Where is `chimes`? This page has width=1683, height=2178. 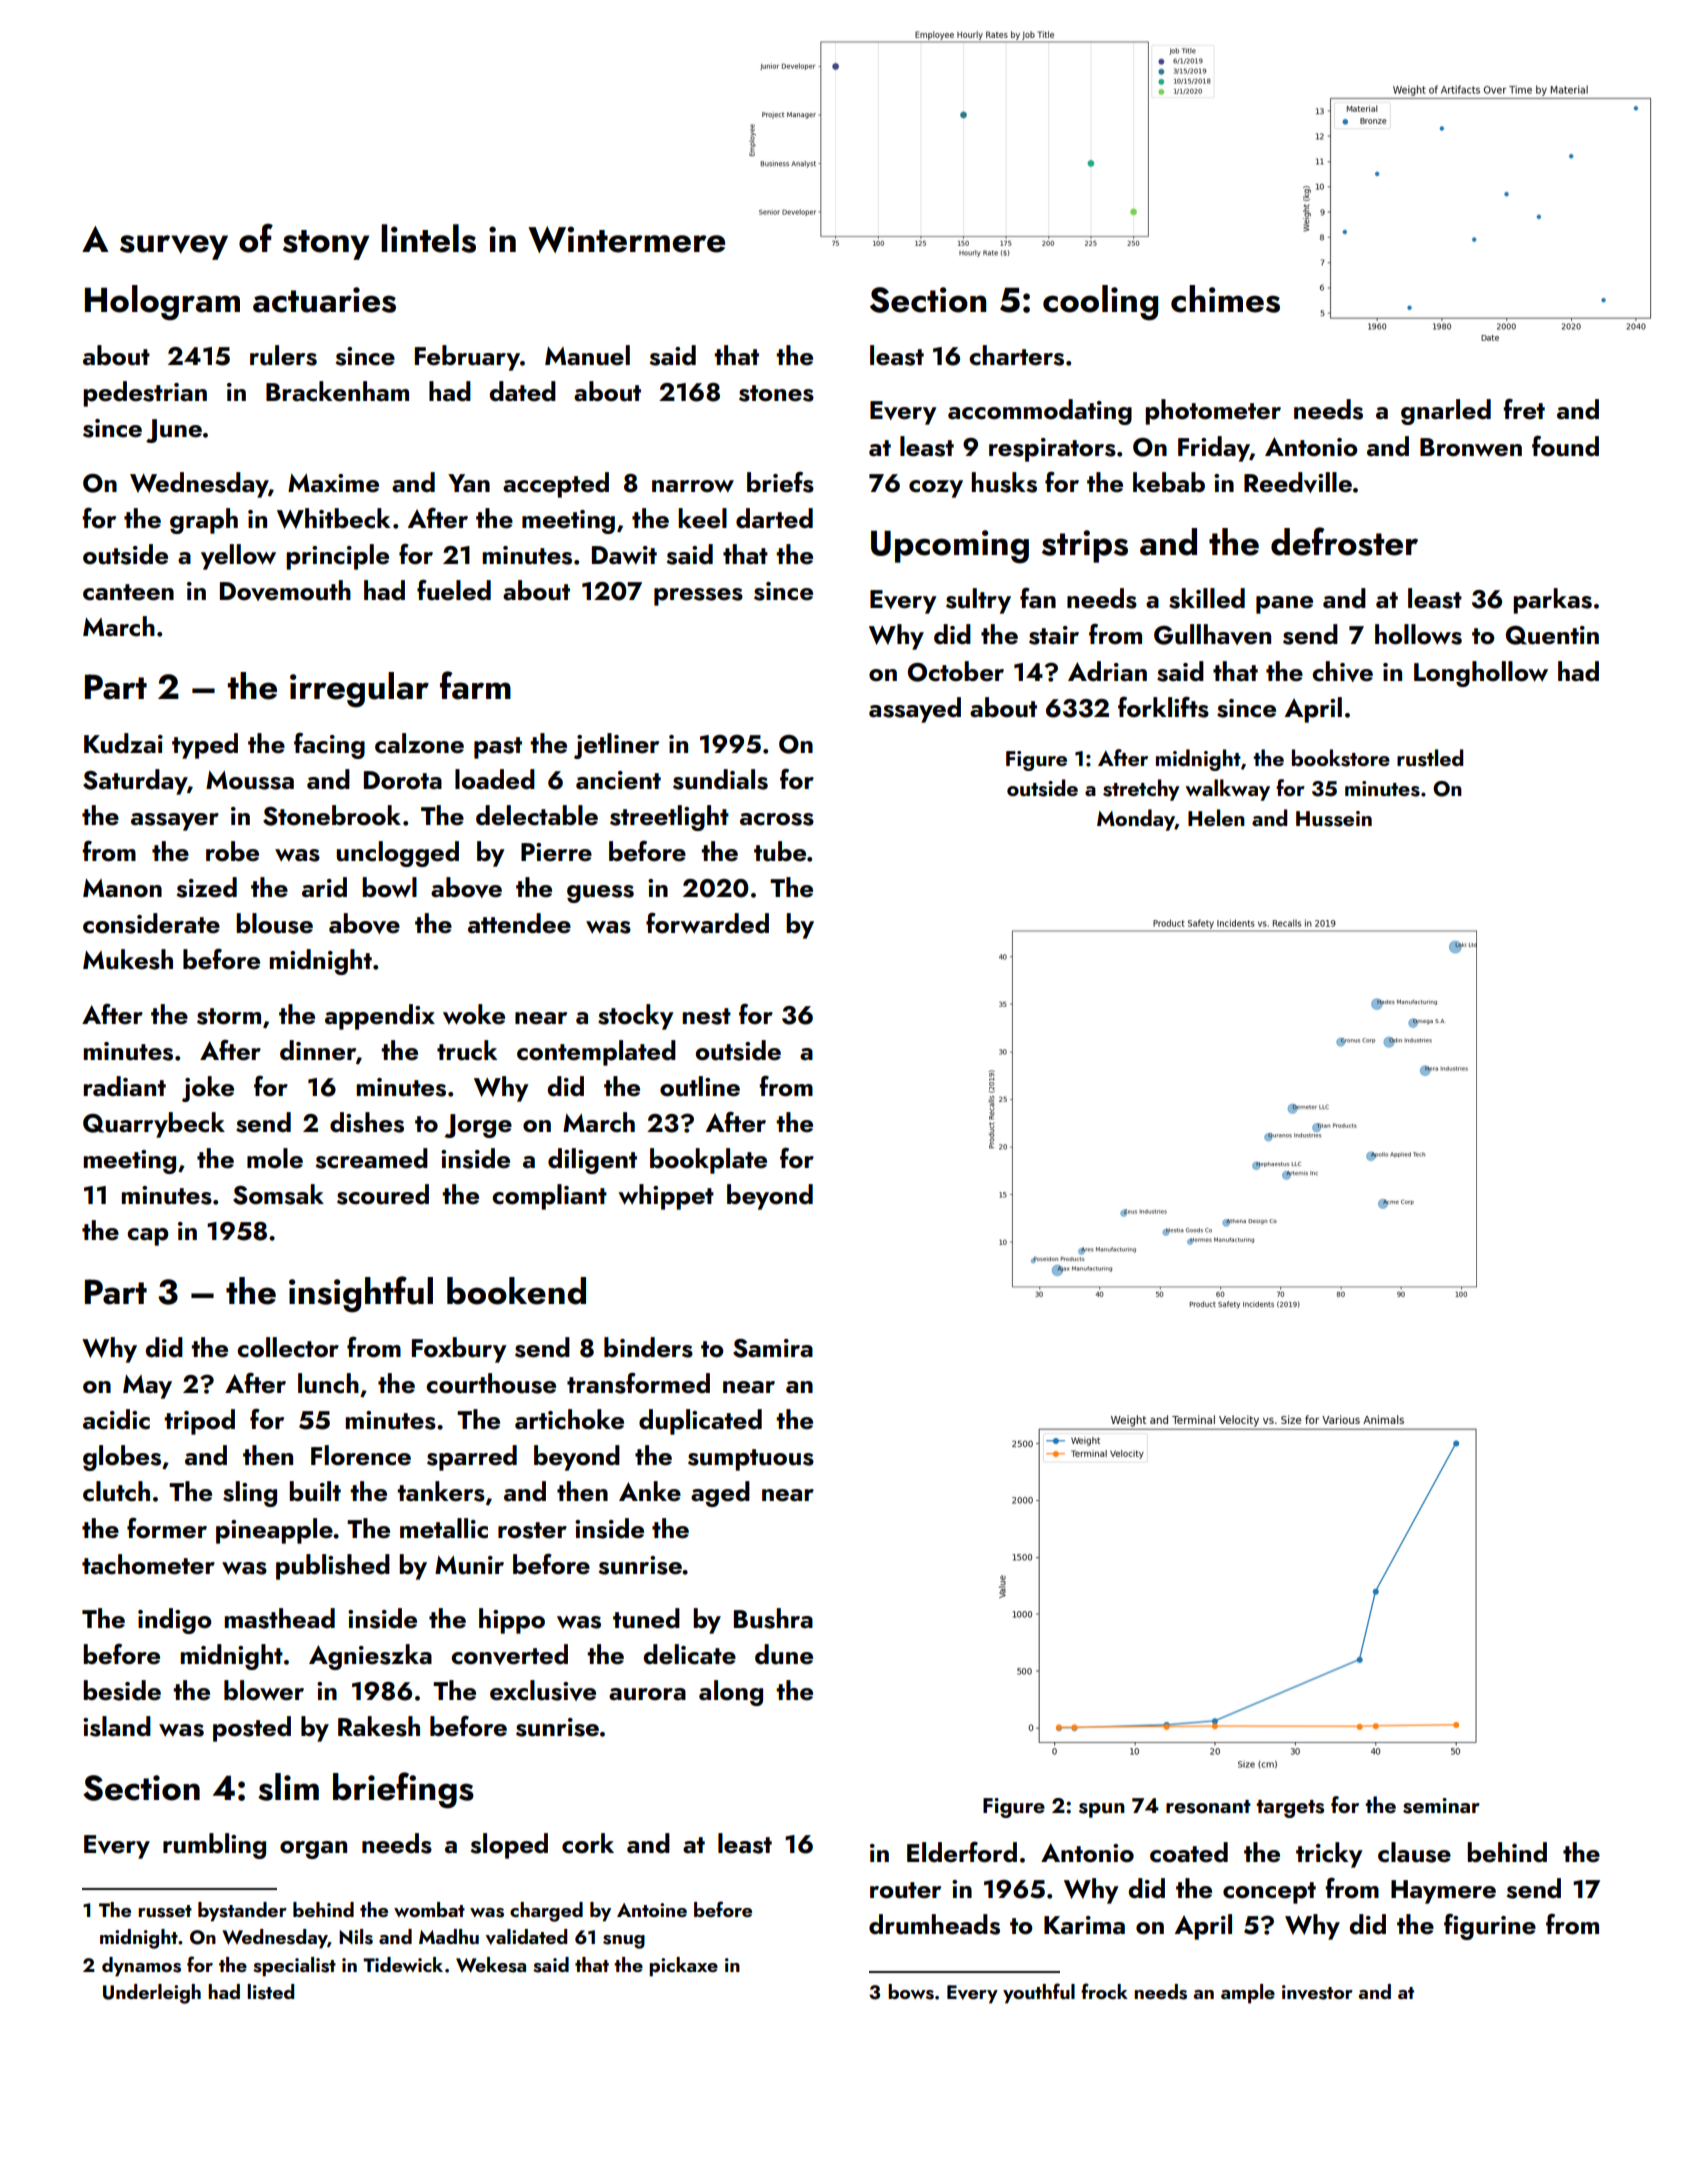
chimes is located at coordinates (1225, 299).
